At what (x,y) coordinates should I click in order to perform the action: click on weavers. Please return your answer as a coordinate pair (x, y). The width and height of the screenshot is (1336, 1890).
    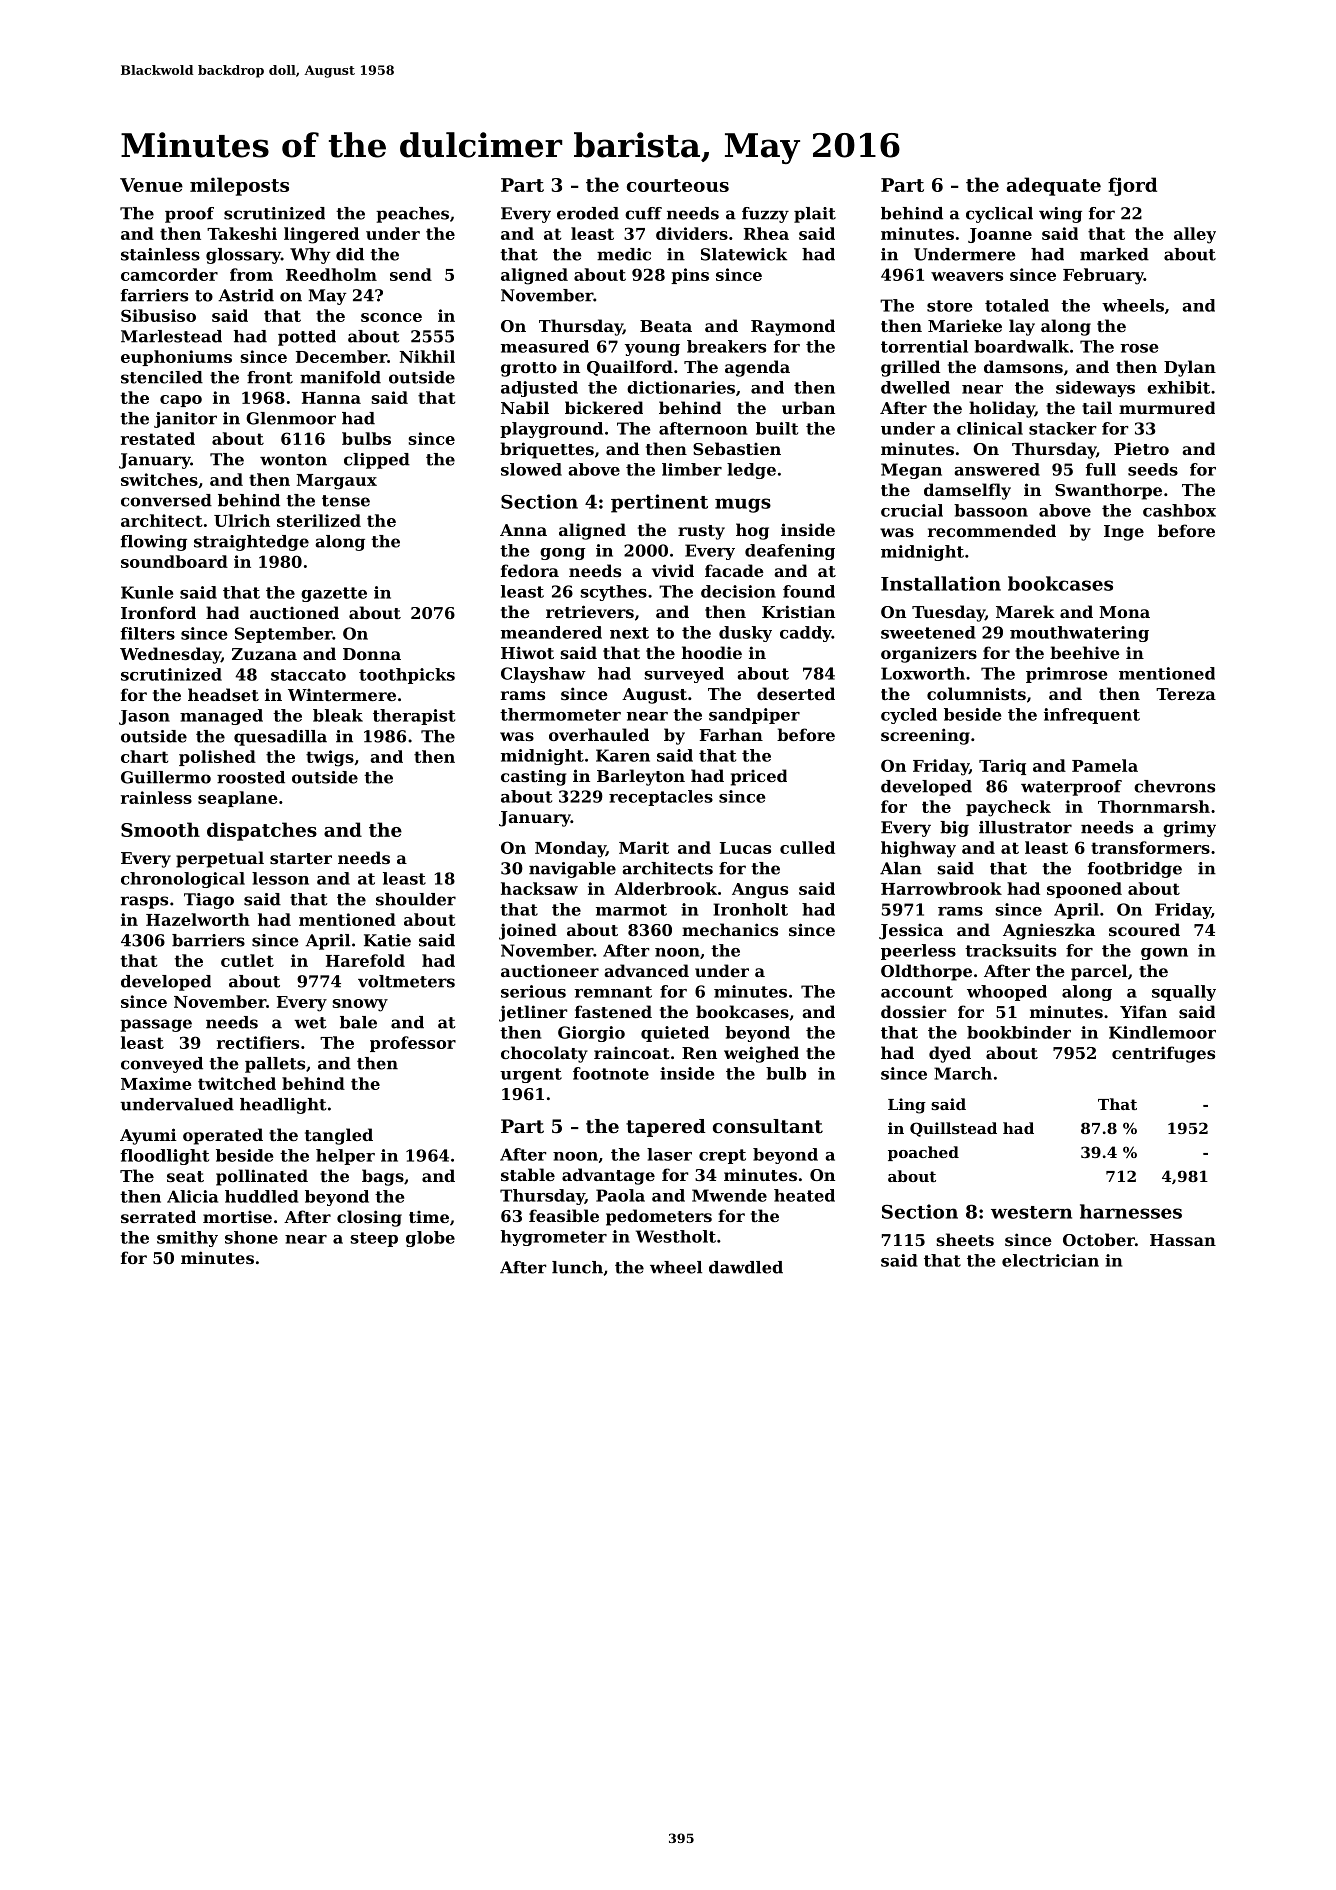
    Looking at the image, I should click on (967, 276).
